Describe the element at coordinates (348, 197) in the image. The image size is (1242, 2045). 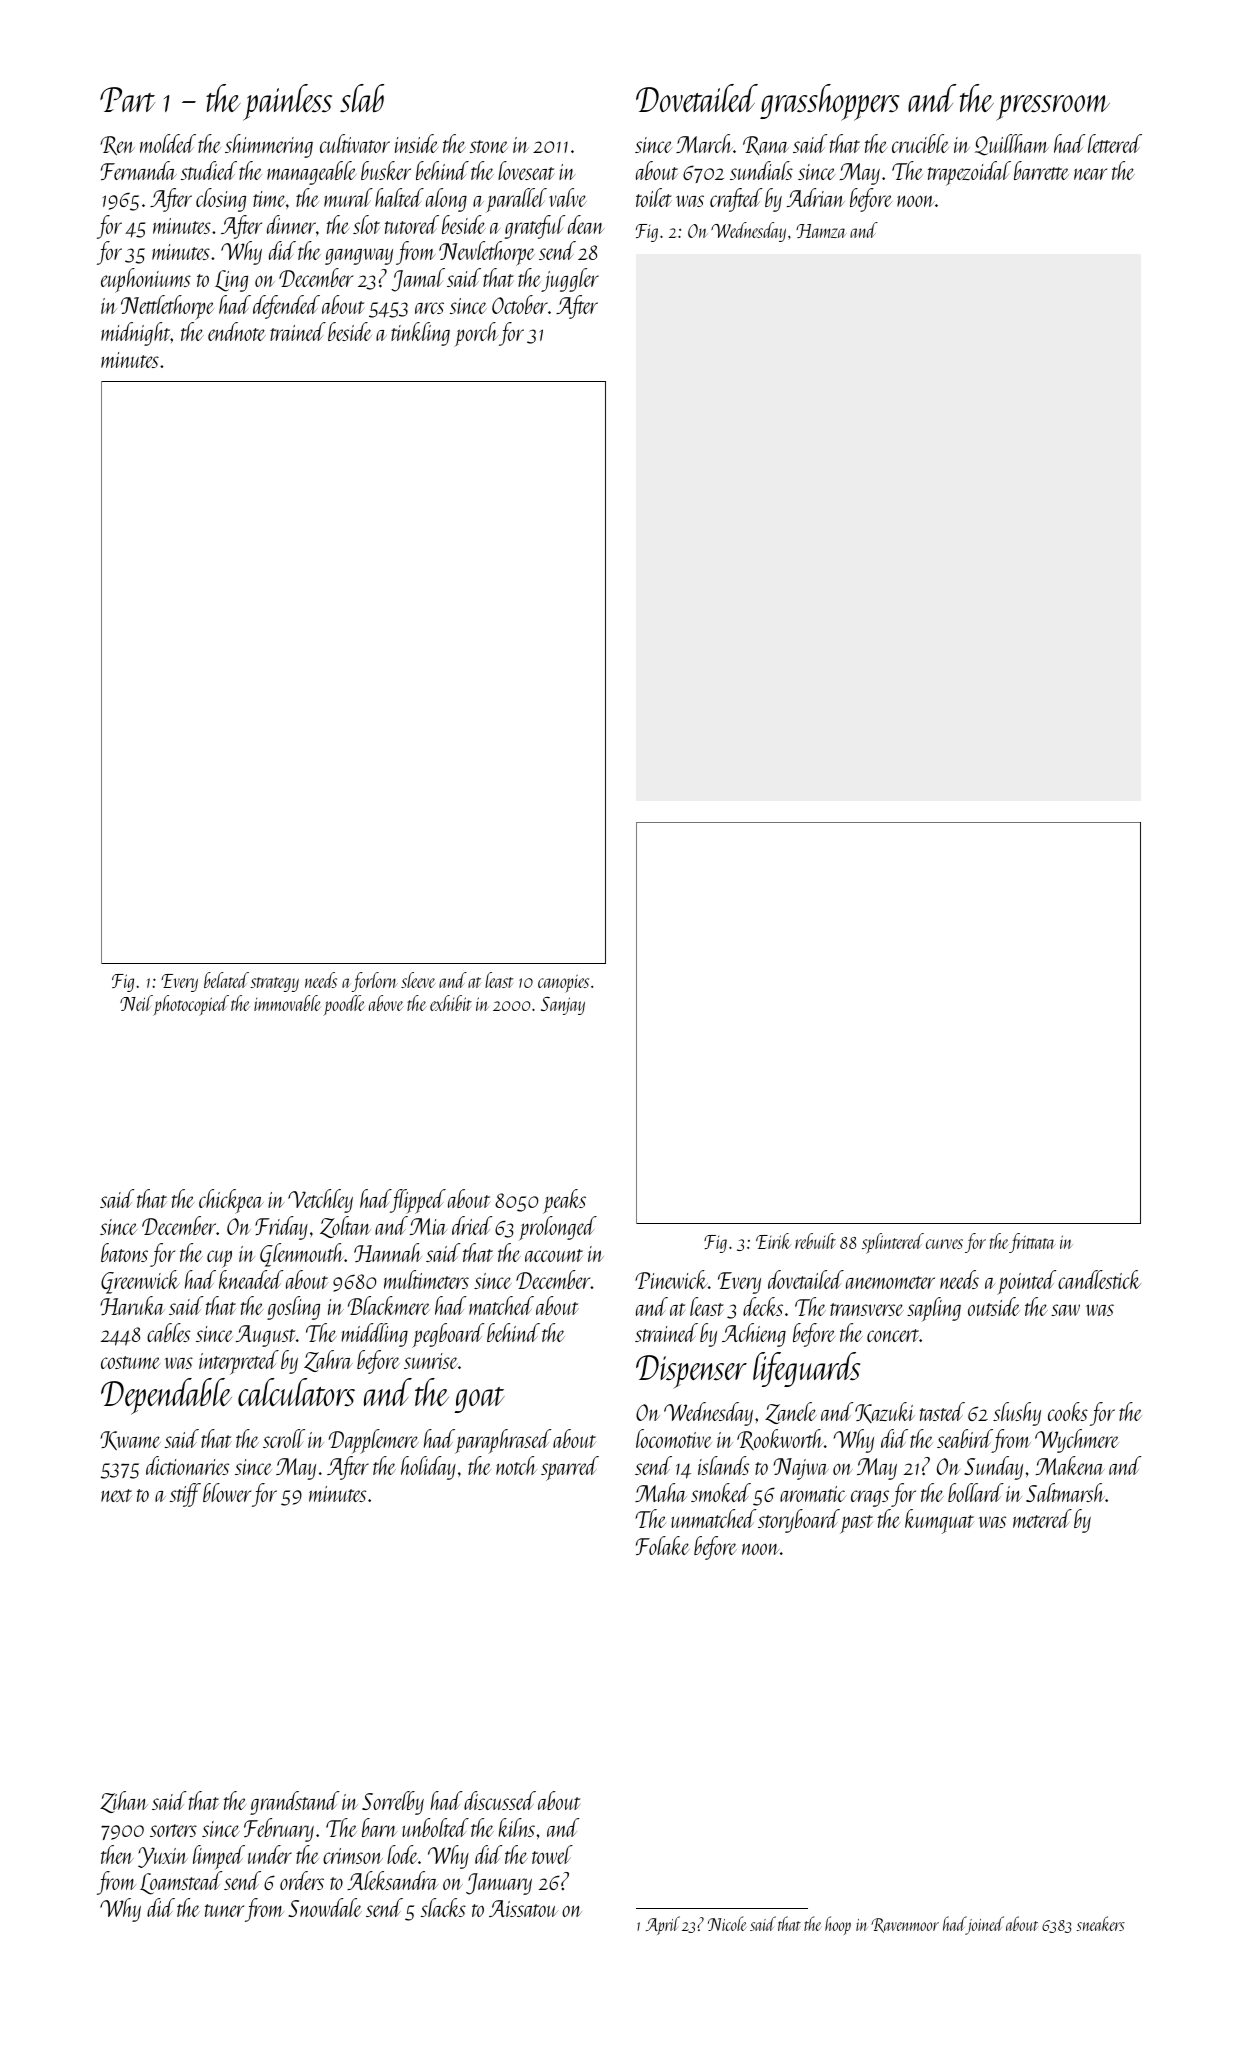
I see `mural` at that location.
